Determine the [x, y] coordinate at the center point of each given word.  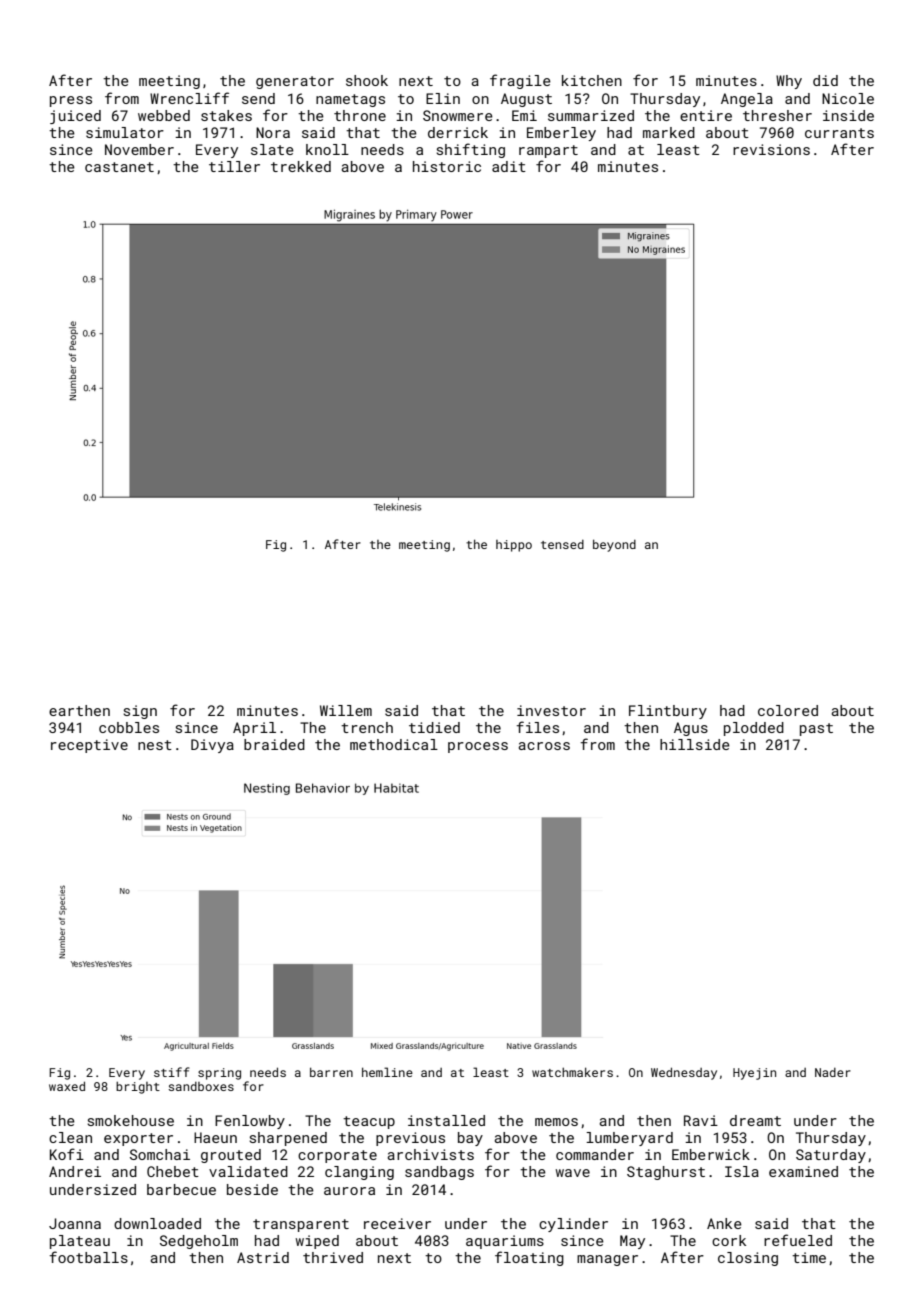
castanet [119, 167]
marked [669, 132]
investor [551, 710]
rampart [548, 151]
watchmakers [572, 1072]
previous [410, 1139]
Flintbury [668, 712]
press [71, 101]
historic [447, 166]
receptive [89, 746]
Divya [212, 746]
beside [252, 1189]
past [816, 729]
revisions [771, 149]
